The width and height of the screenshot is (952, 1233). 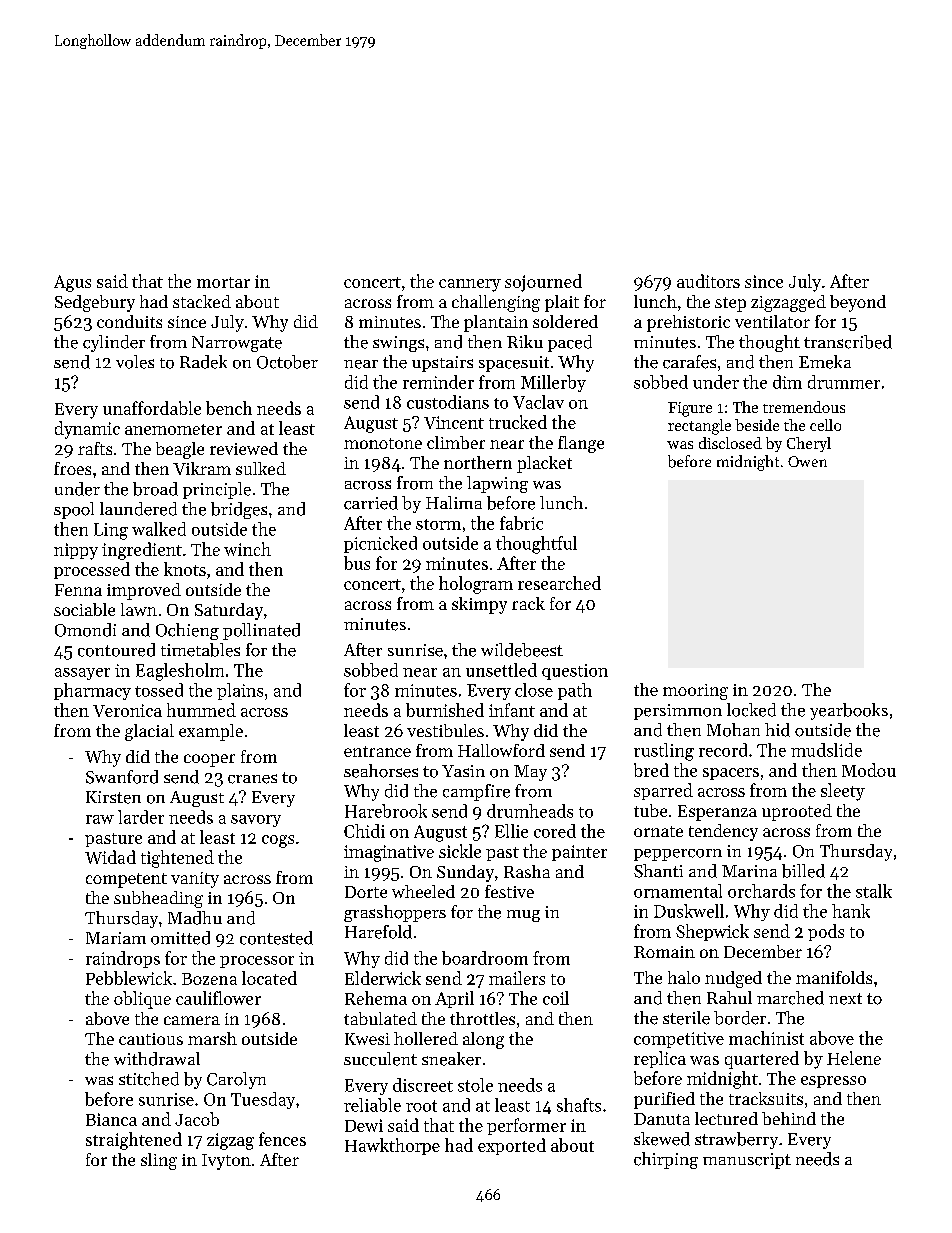 What do you see at coordinates (501, 670) in the screenshot?
I see `unsettled` at bounding box center [501, 670].
